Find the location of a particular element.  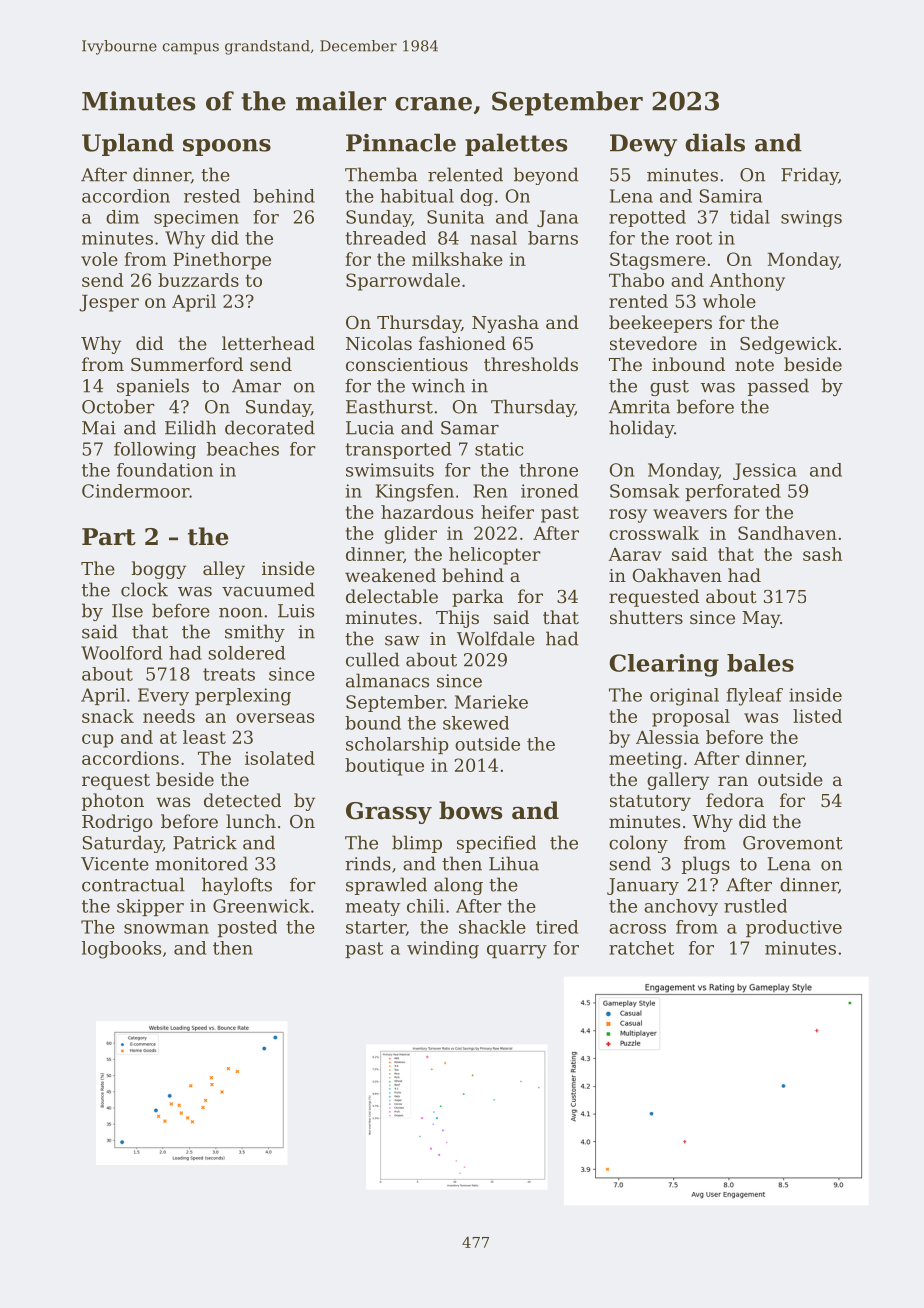

meeting is located at coordinates (645, 760).
